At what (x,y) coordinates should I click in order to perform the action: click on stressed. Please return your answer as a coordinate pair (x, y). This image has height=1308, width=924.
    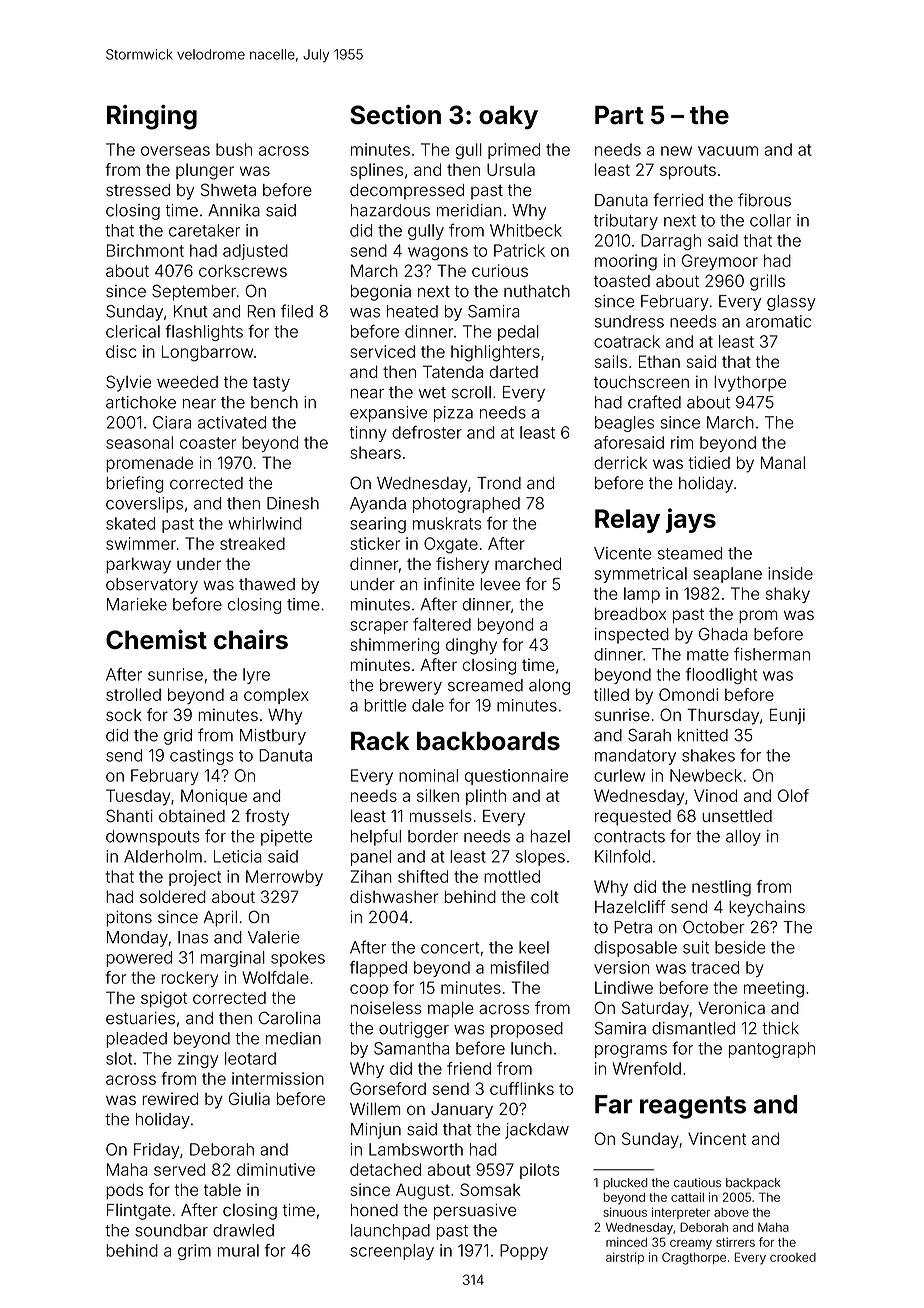
    Looking at the image, I should click on (138, 190).
